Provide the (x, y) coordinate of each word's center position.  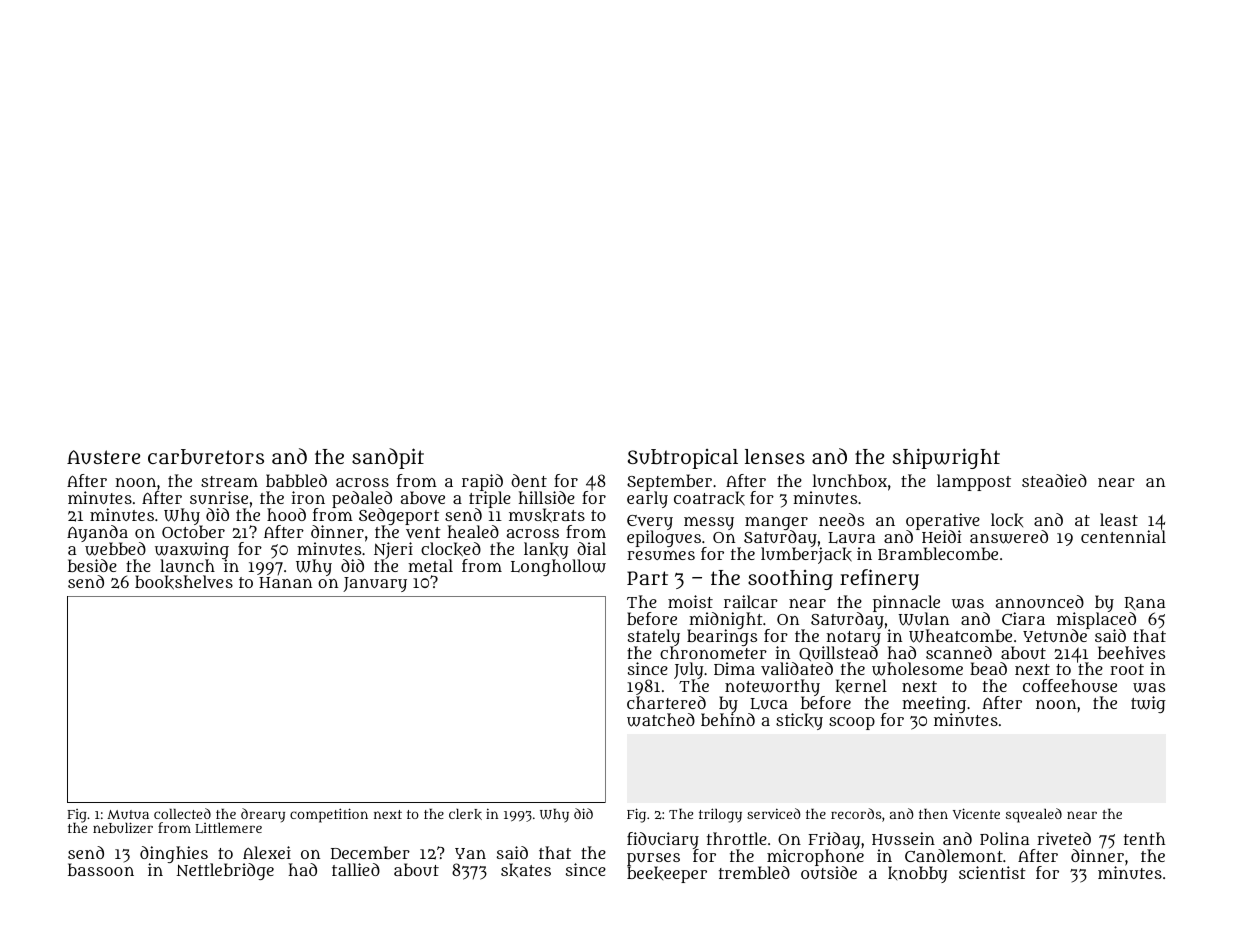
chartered (666, 702)
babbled (296, 480)
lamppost (974, 482)
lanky (546, 551)
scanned (959, 652)
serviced (774, 813)
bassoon (101, 870)
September (669, 483)
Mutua (128, 814)
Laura (851, 538)
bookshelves (184, 582)
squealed (1034, 815)
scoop (852, 723)
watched (661, 720)
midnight (726, 620)
